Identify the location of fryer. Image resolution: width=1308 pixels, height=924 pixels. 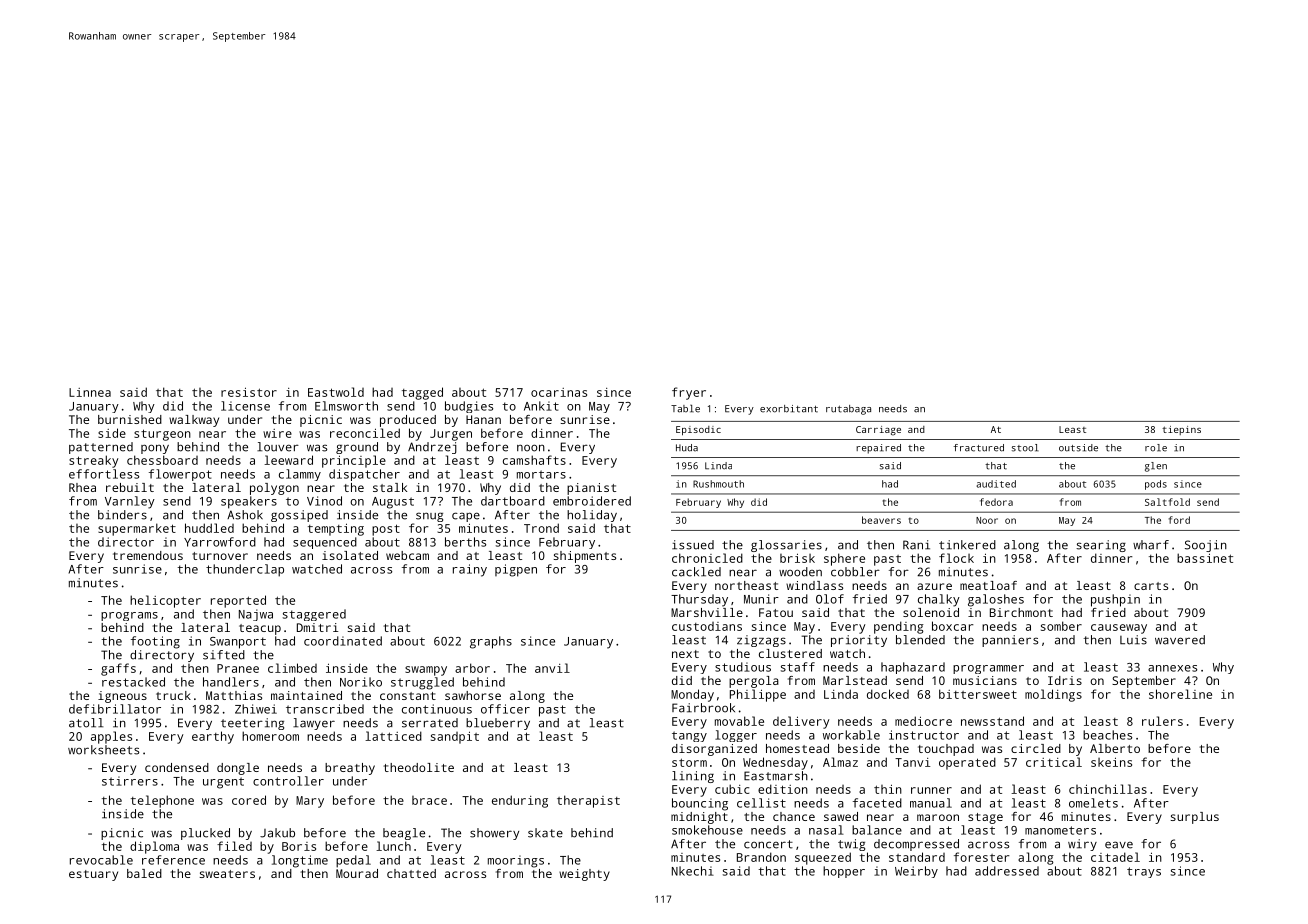
(689, 393).
